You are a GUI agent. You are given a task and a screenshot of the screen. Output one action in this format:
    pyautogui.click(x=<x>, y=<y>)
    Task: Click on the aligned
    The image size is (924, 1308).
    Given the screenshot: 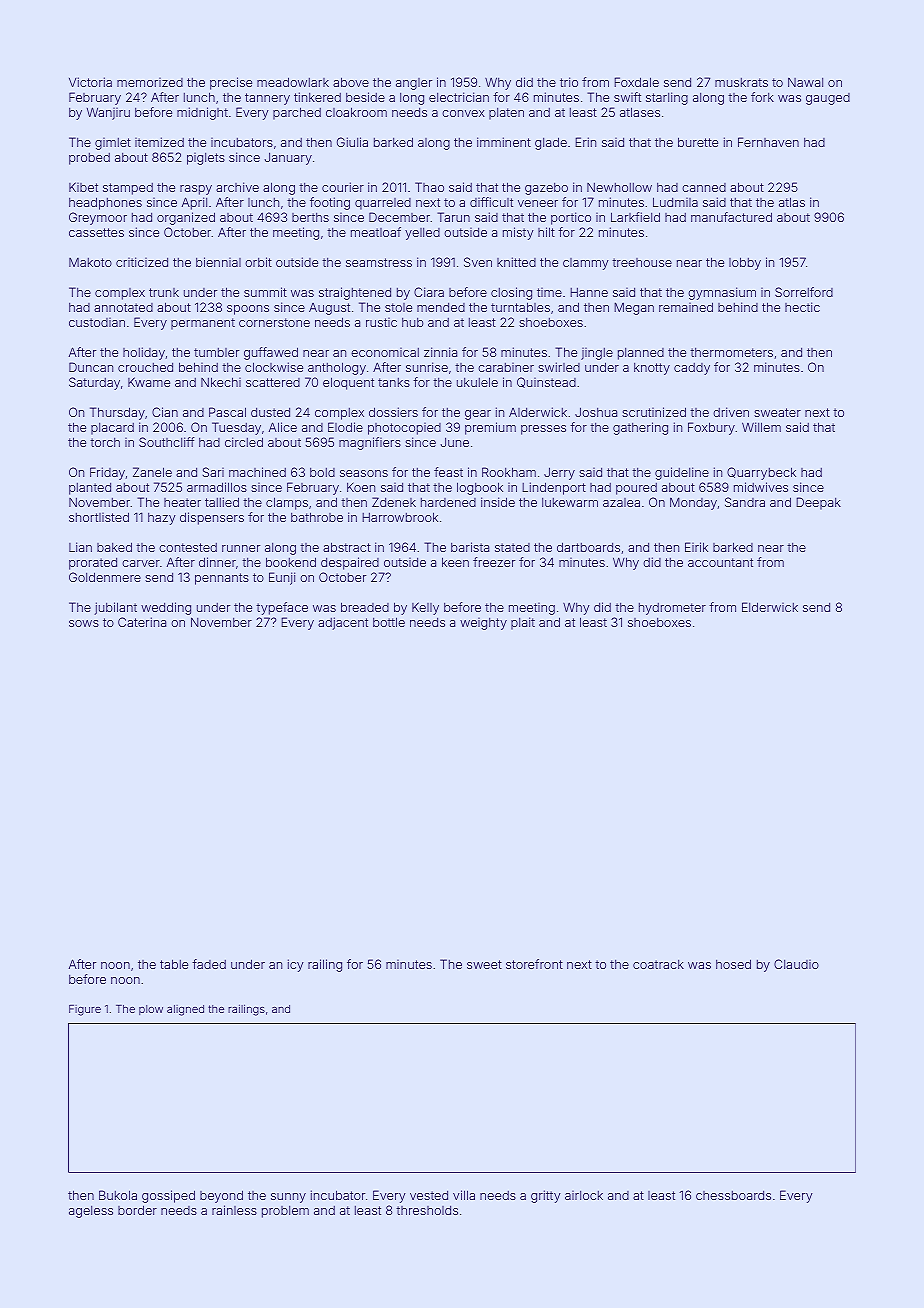 What is the action you would take?
    pyautogui.click(x=185, y=1010)
